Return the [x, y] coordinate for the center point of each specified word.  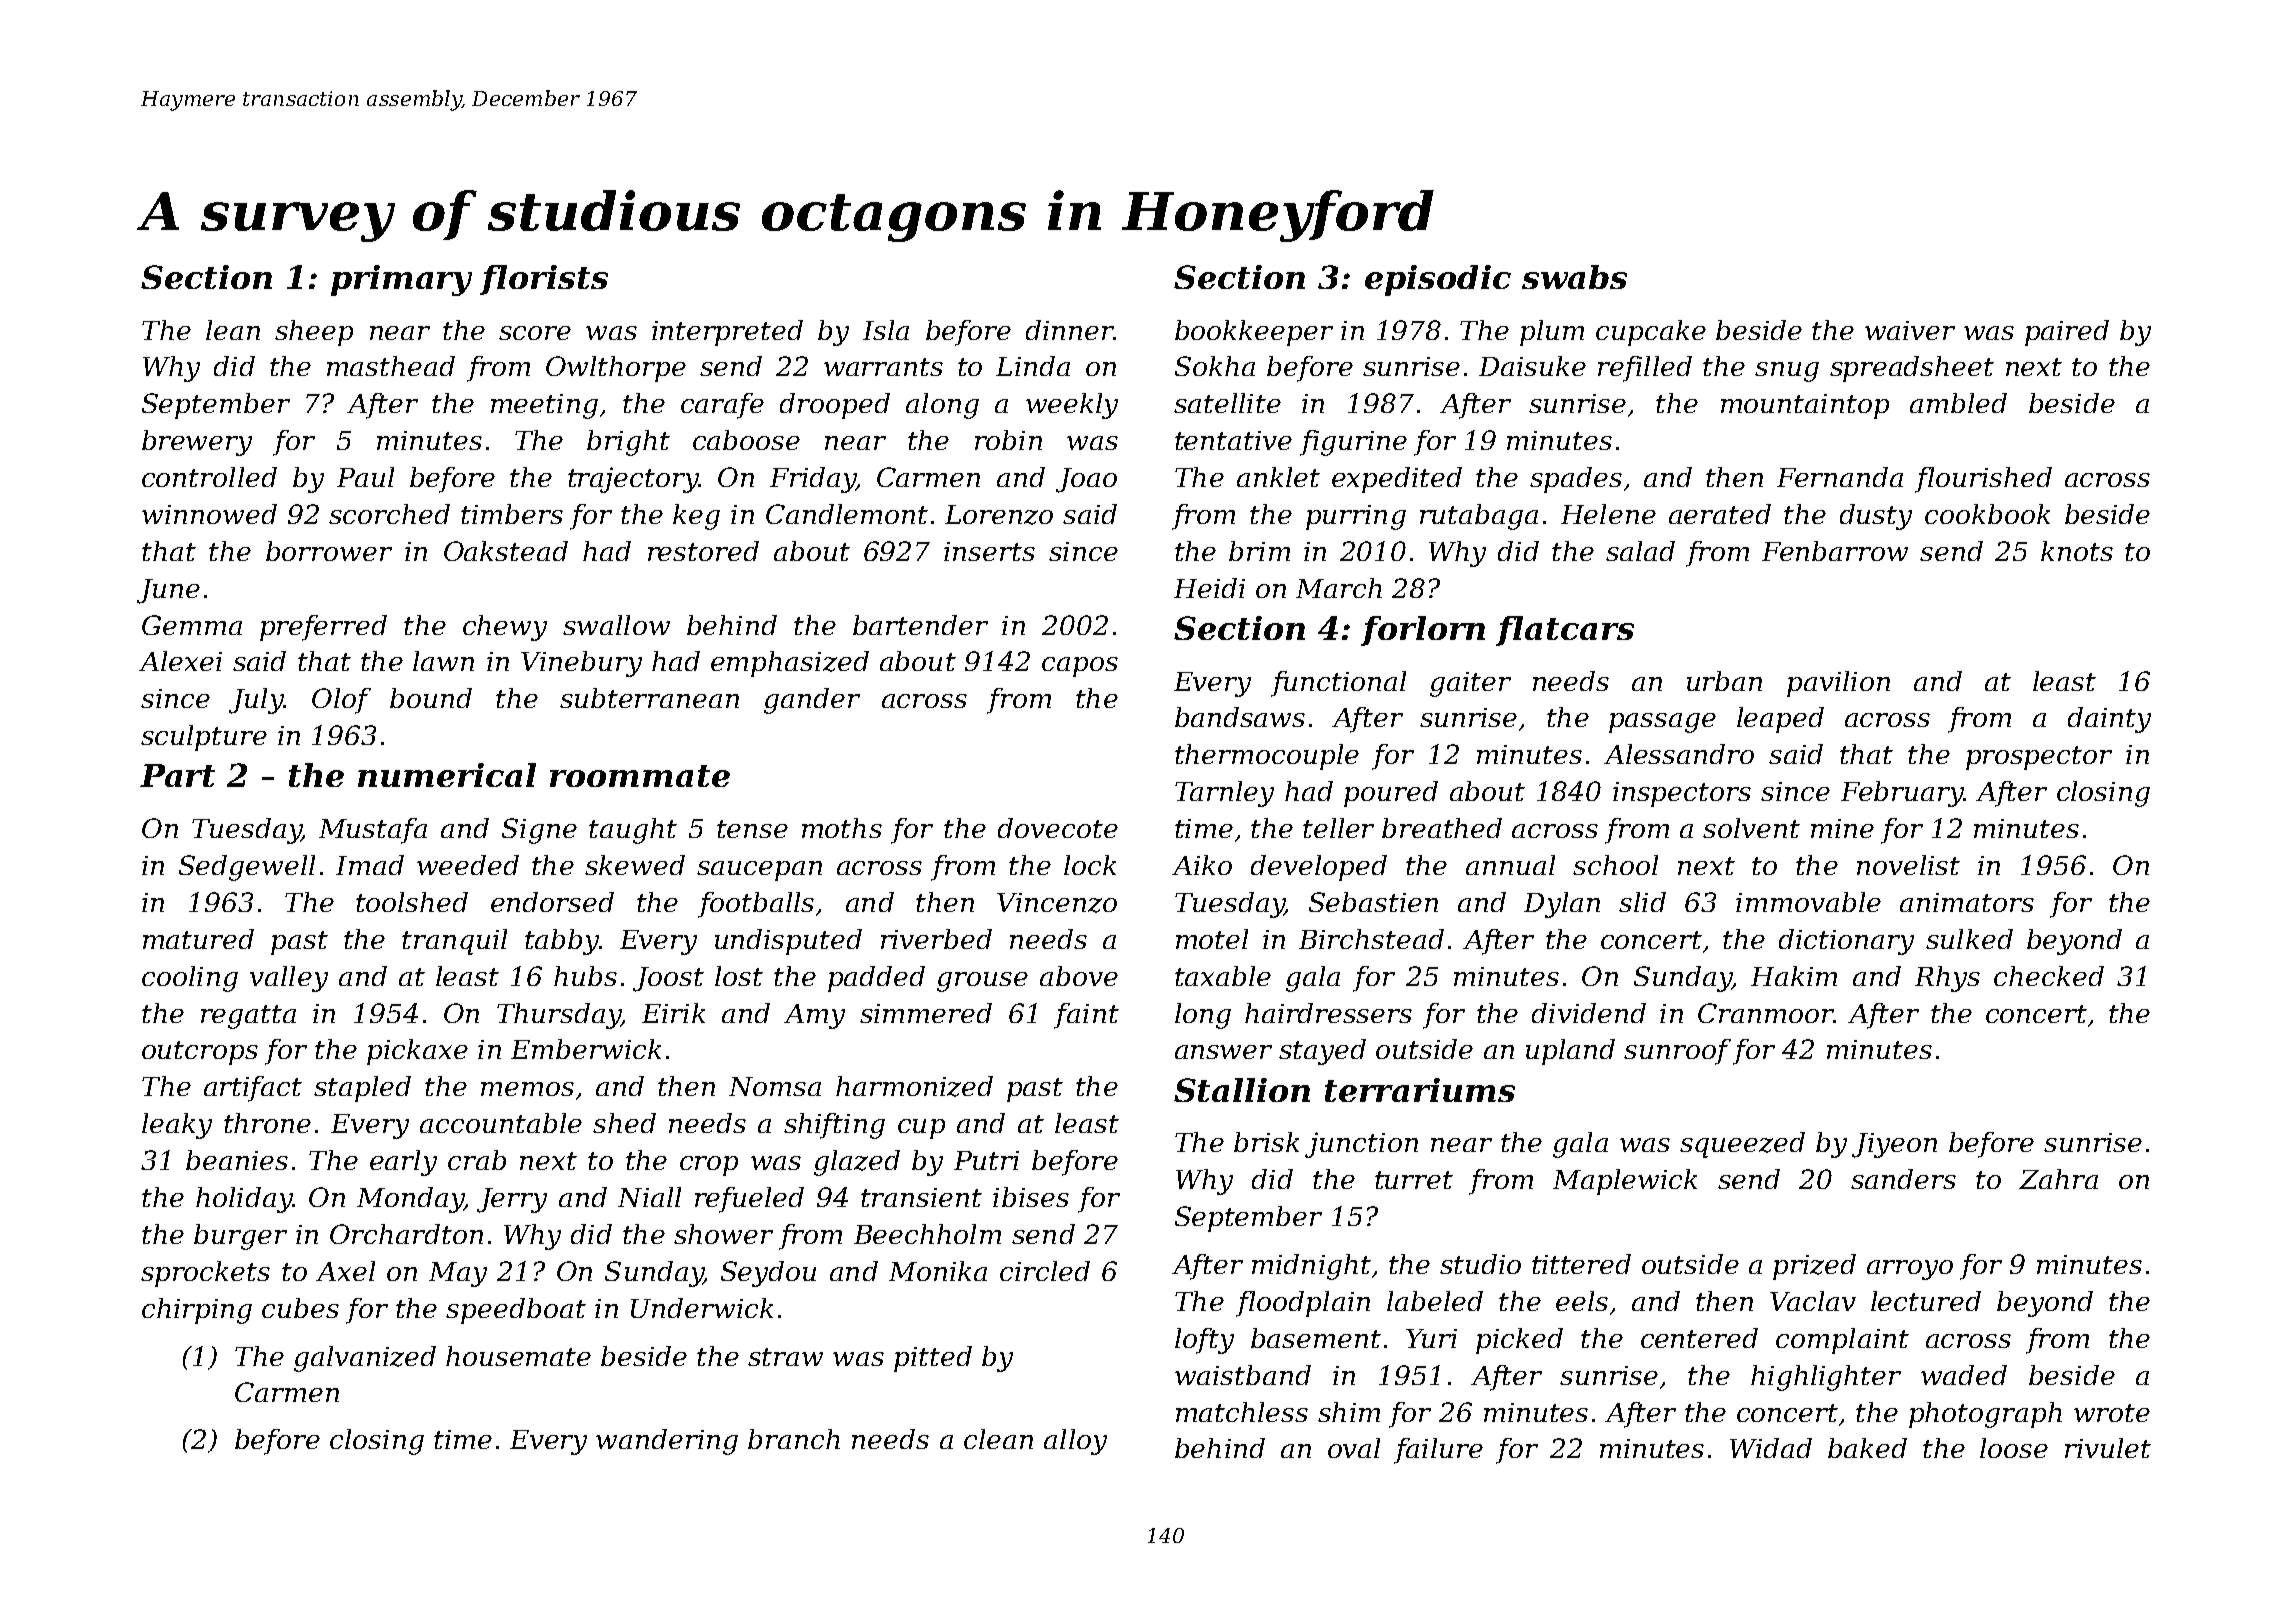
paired [2067, 333]
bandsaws [1240, 717]
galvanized [365, 1359]
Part [177, 775]
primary [401, 280]
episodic [1438, 280]
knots [2077, 551]
